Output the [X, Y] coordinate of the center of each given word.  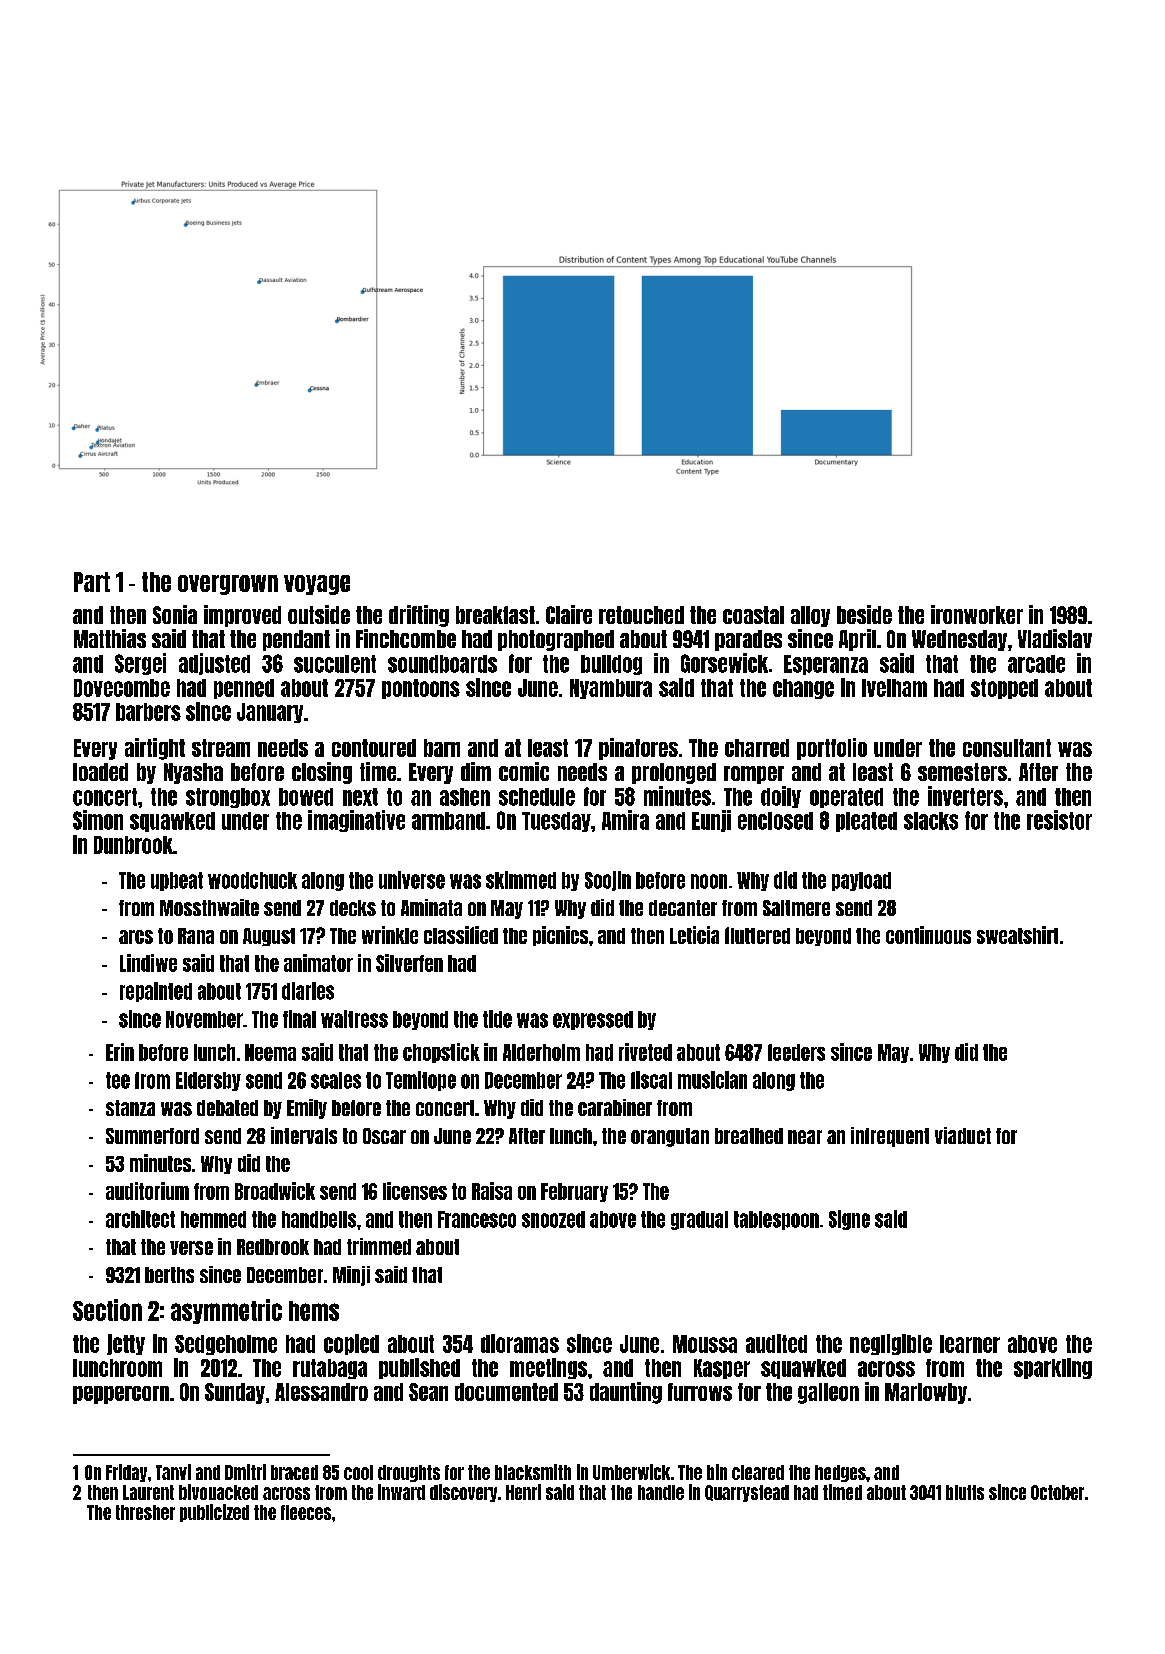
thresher [145, 1512]
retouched [641, 615]
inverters [965, 796]
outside [319, 614]
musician [712, 1080]
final [299, 1019]
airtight [155, 749]
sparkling [1053, 1368]
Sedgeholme [226, 1345]
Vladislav [1055, 638]
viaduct [963, 1135]
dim [476, 771]
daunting [626, 1393]
